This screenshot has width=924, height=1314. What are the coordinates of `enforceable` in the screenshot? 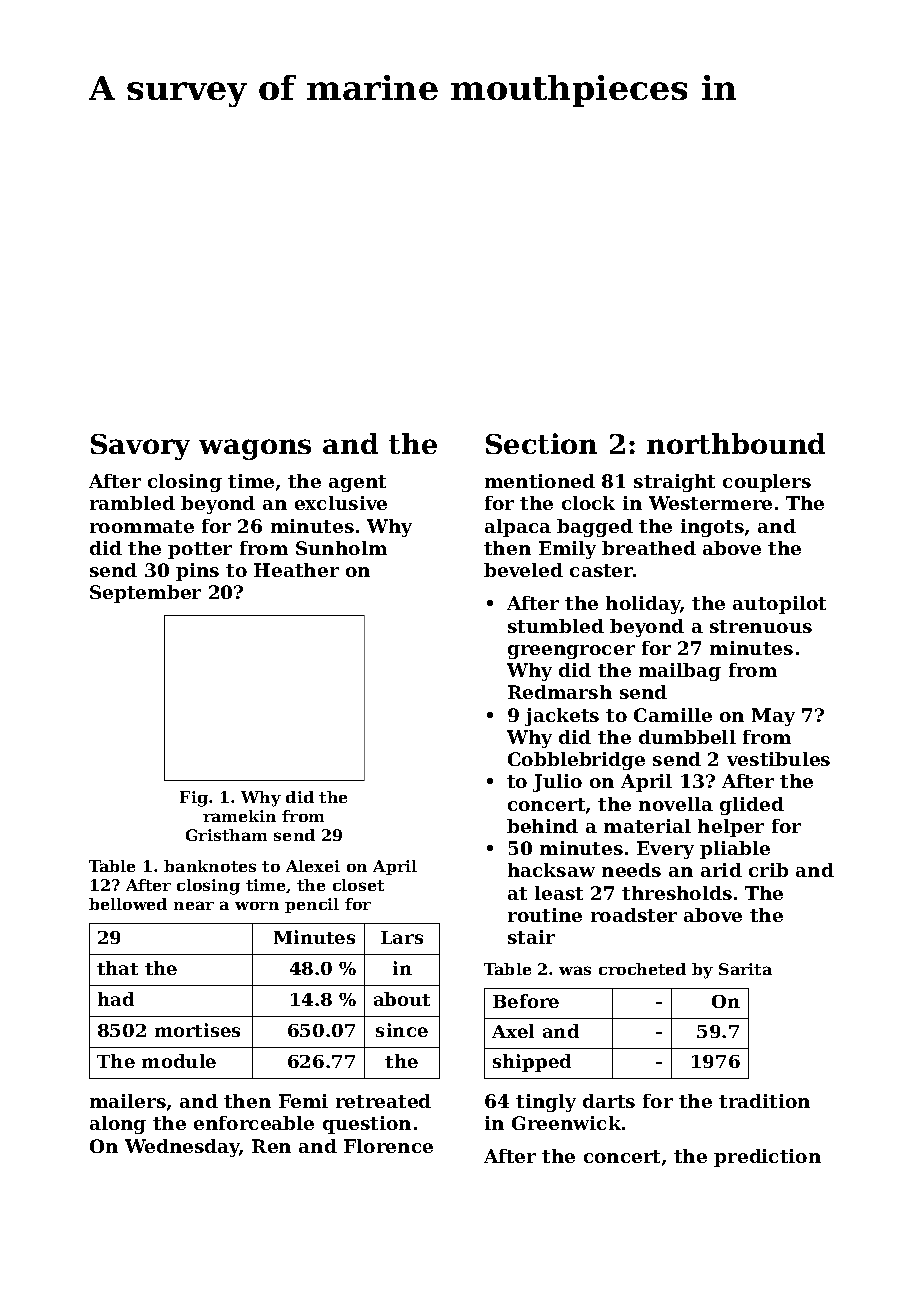 It's located at (254, 1123).
